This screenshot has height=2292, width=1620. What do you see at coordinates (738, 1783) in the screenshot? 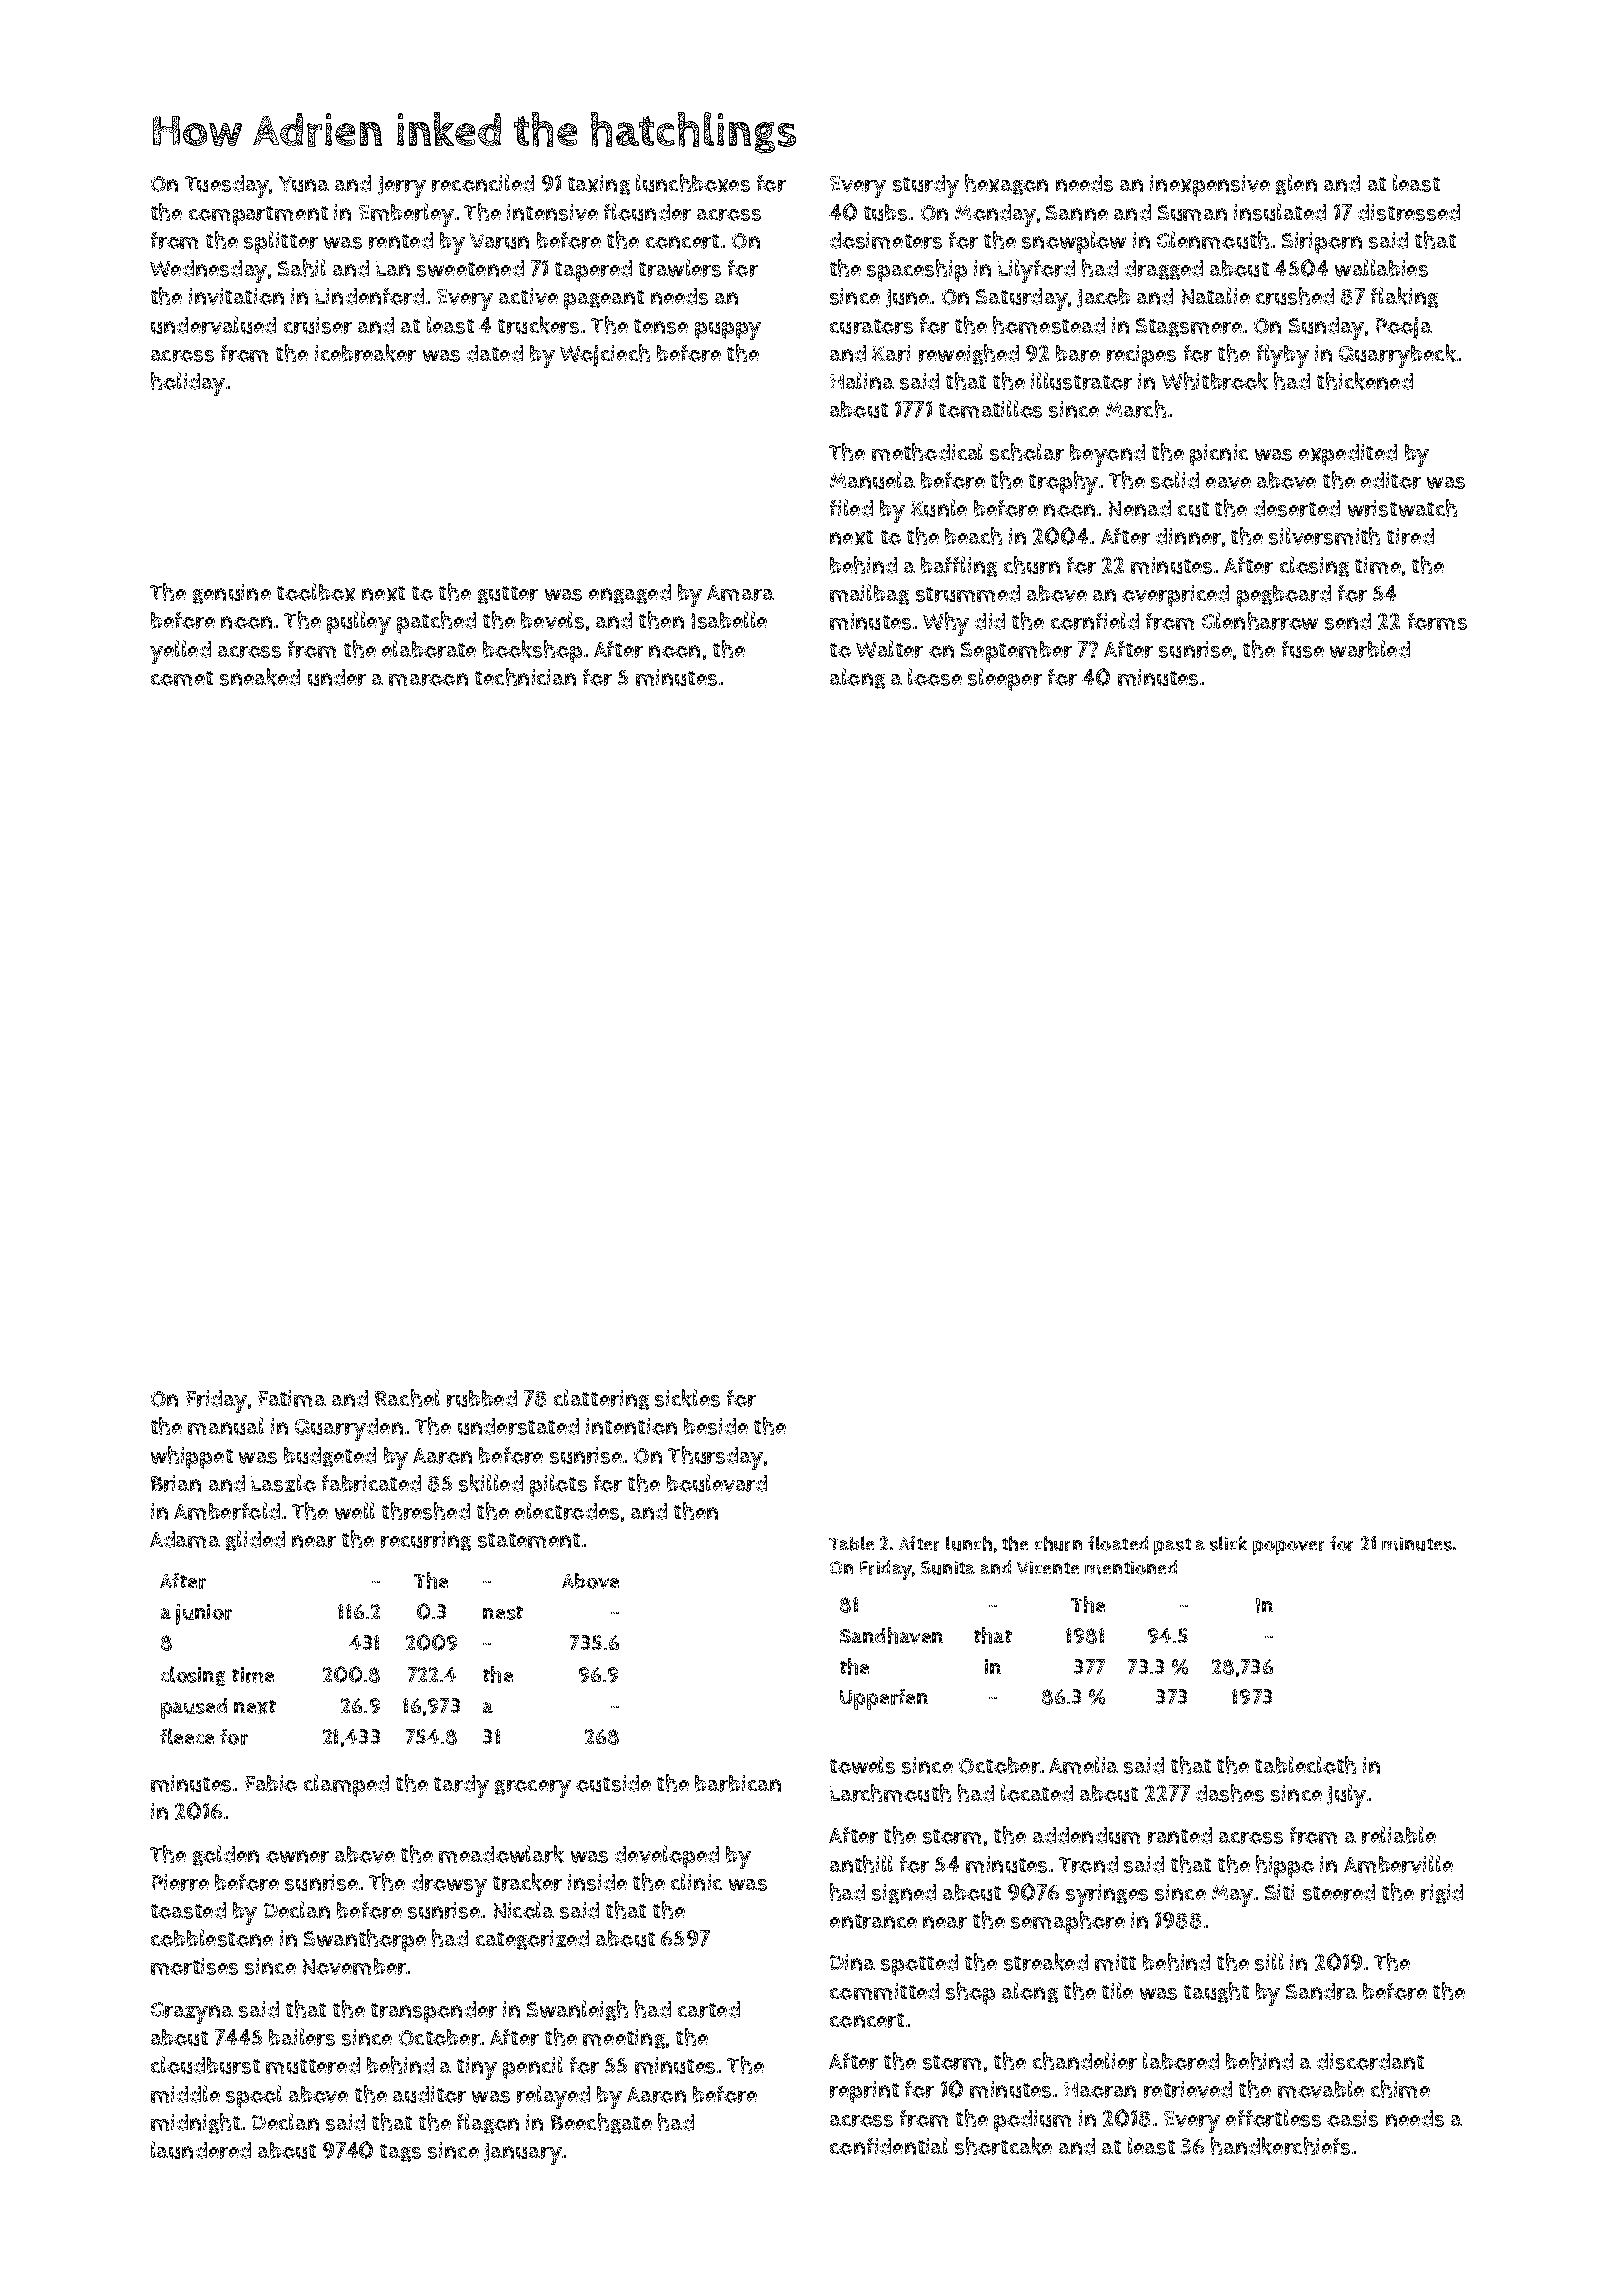
I see `barbican` at bounding box center [738, 1783].
